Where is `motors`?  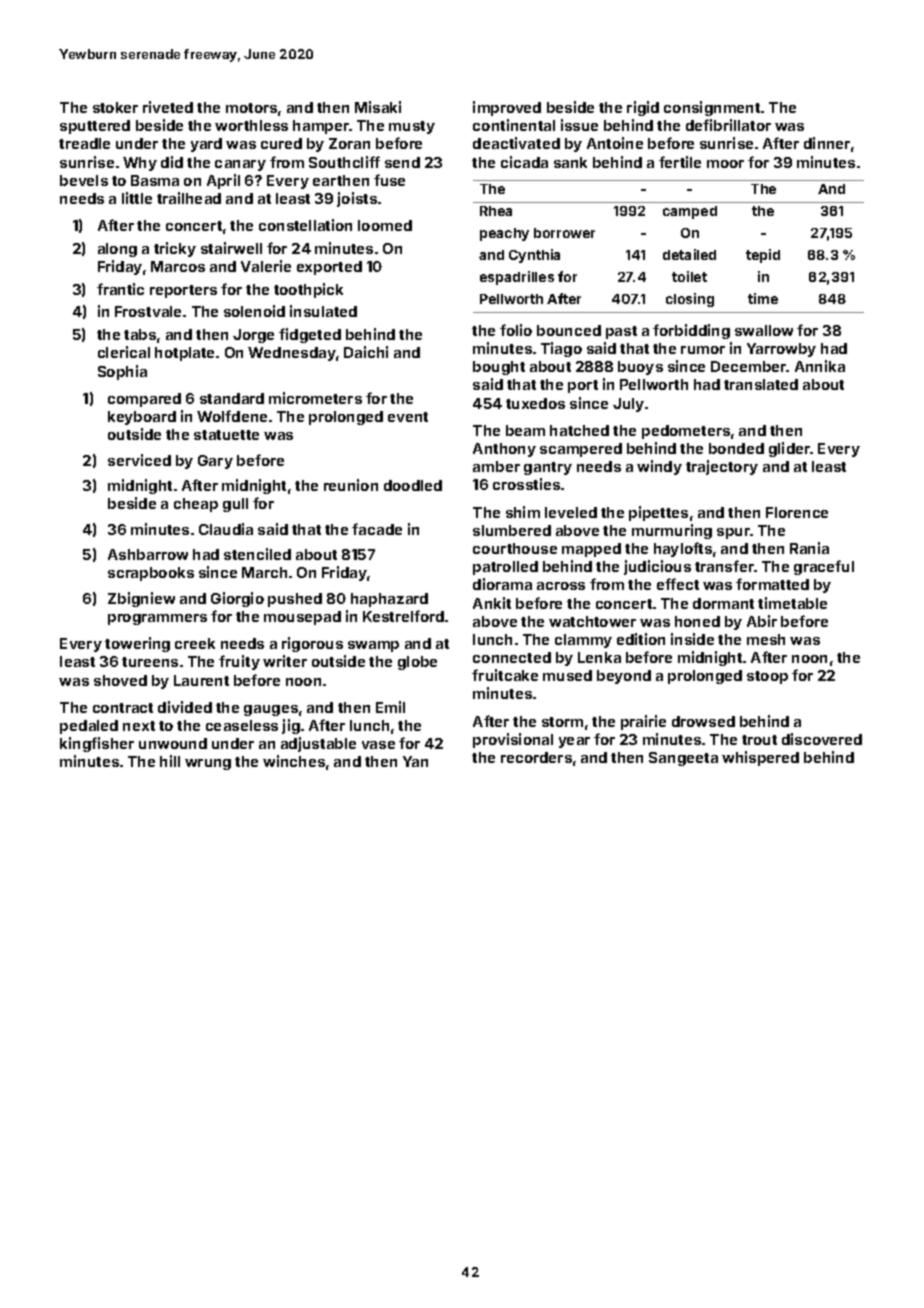 motors is located at coordinates (251, 108).
